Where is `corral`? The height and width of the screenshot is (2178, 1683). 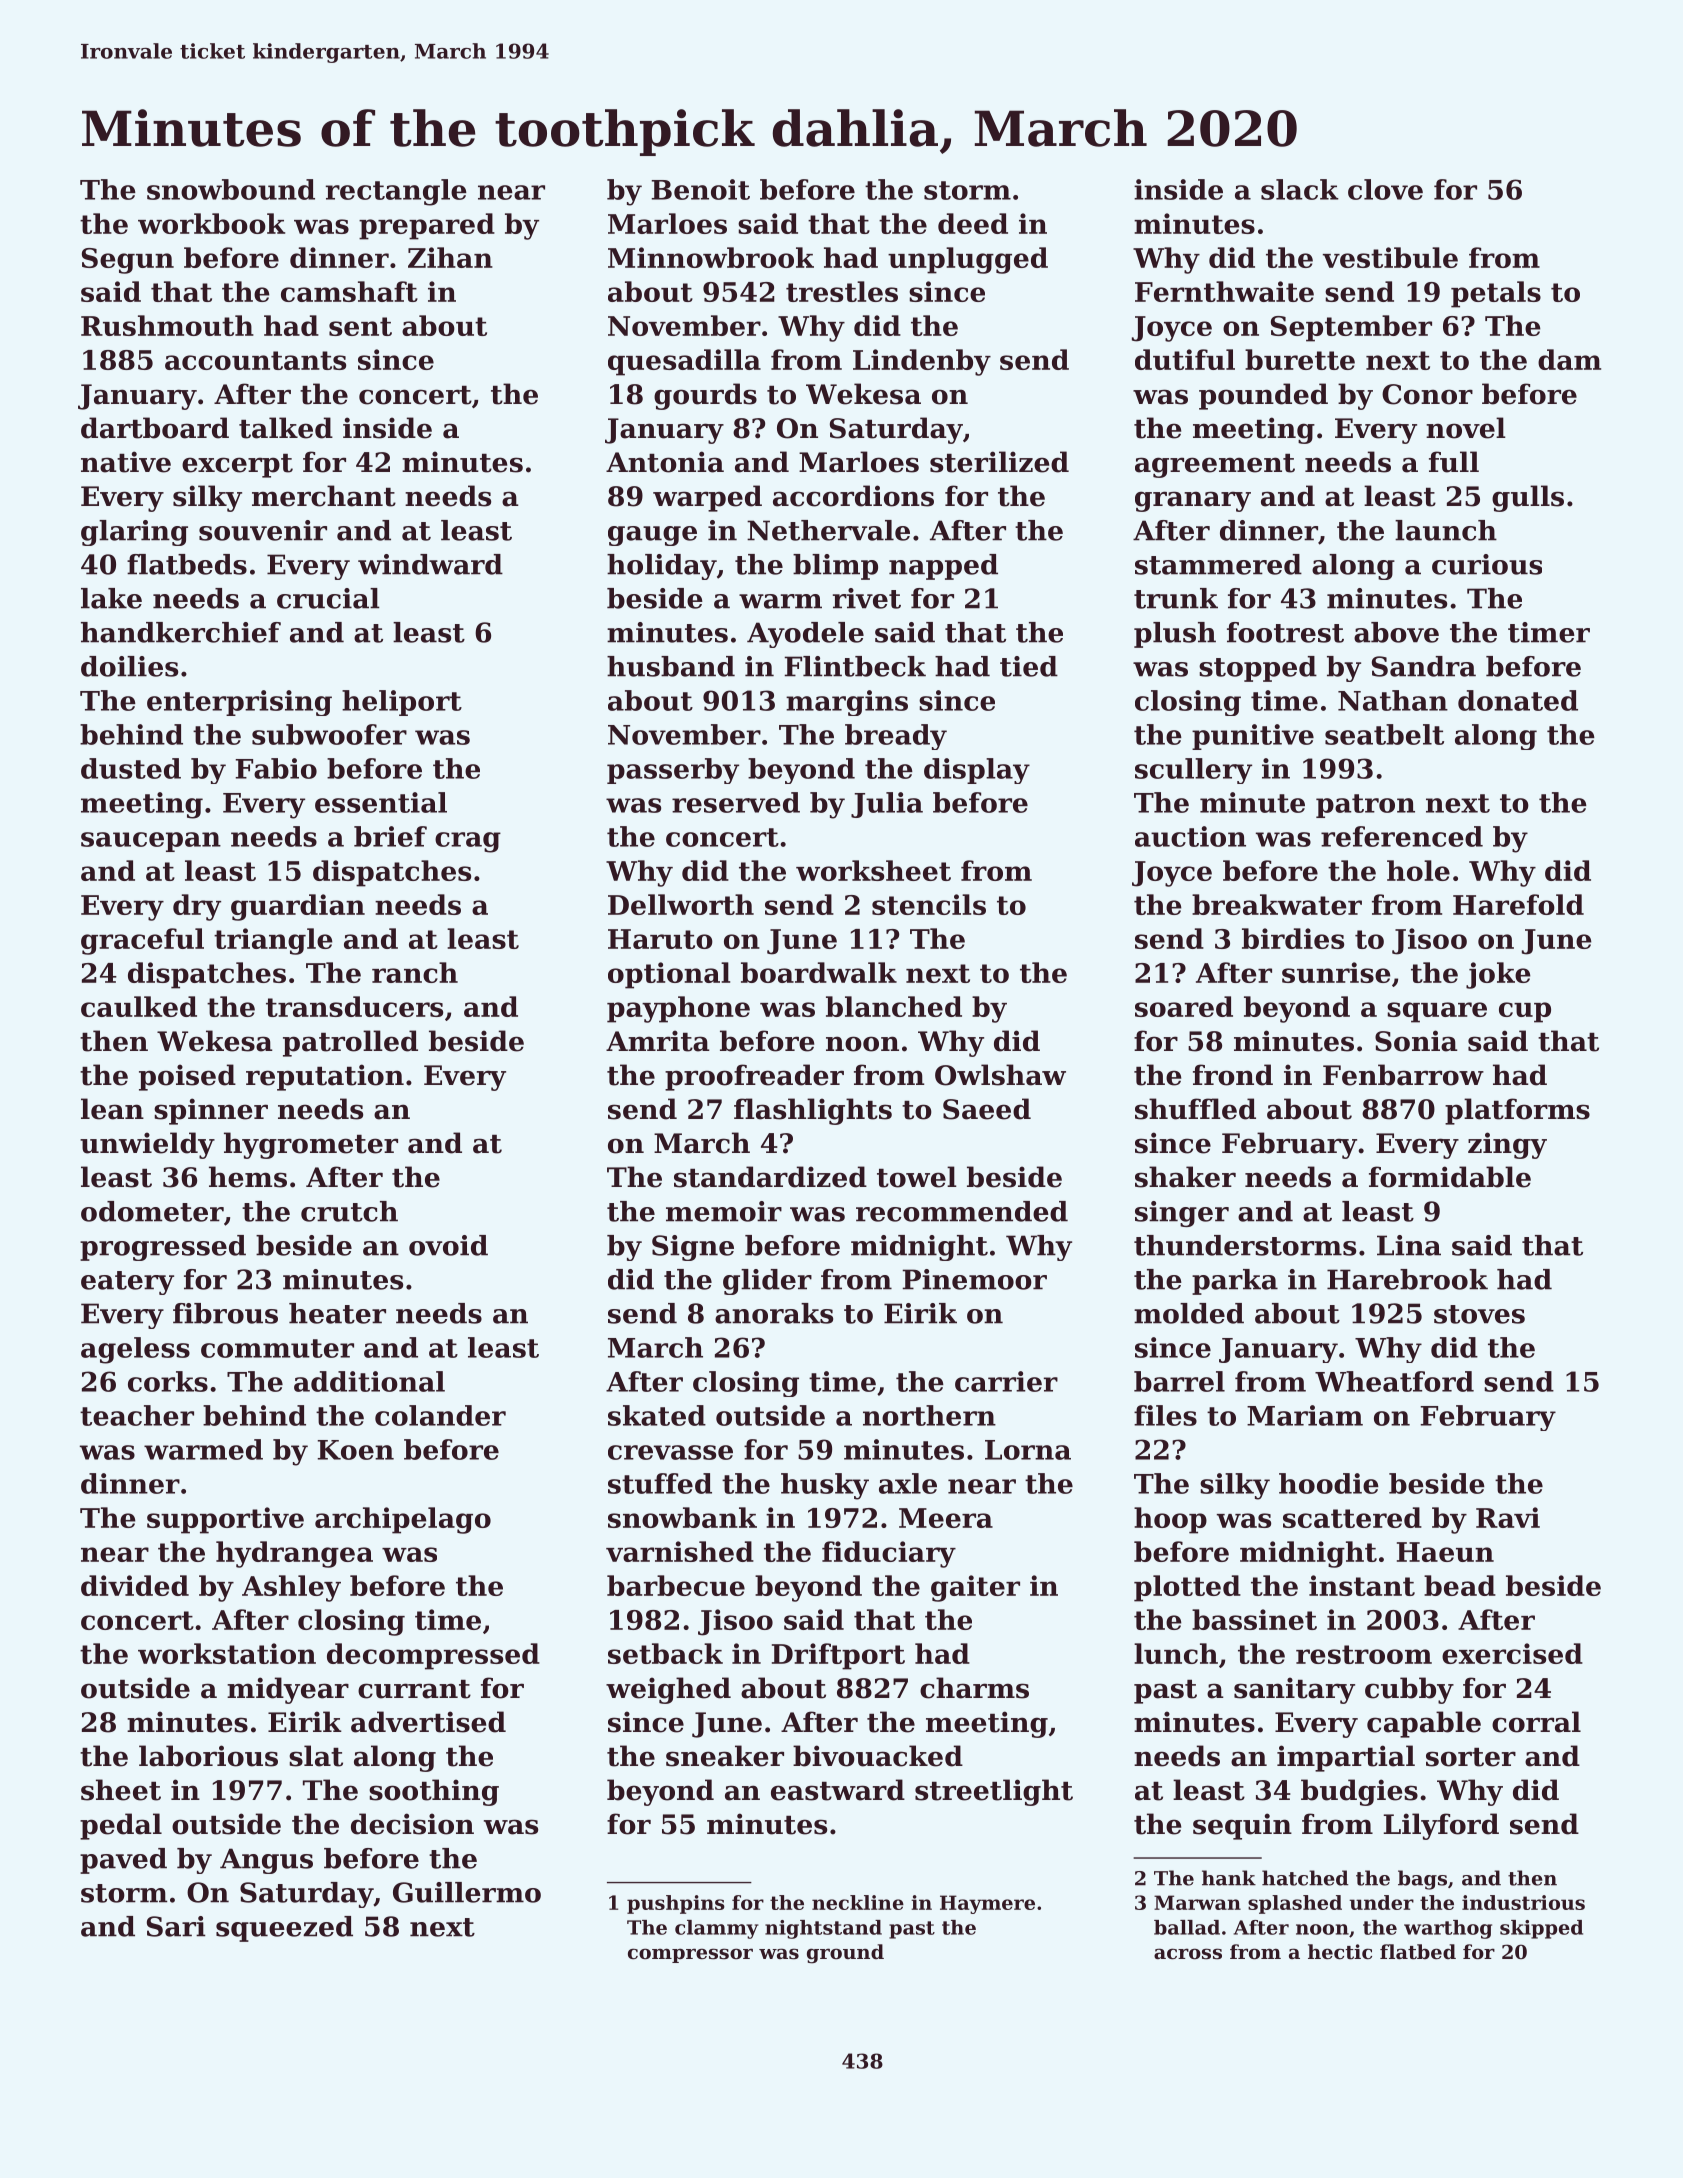
corral is located at coordinates (1536, 1722).
